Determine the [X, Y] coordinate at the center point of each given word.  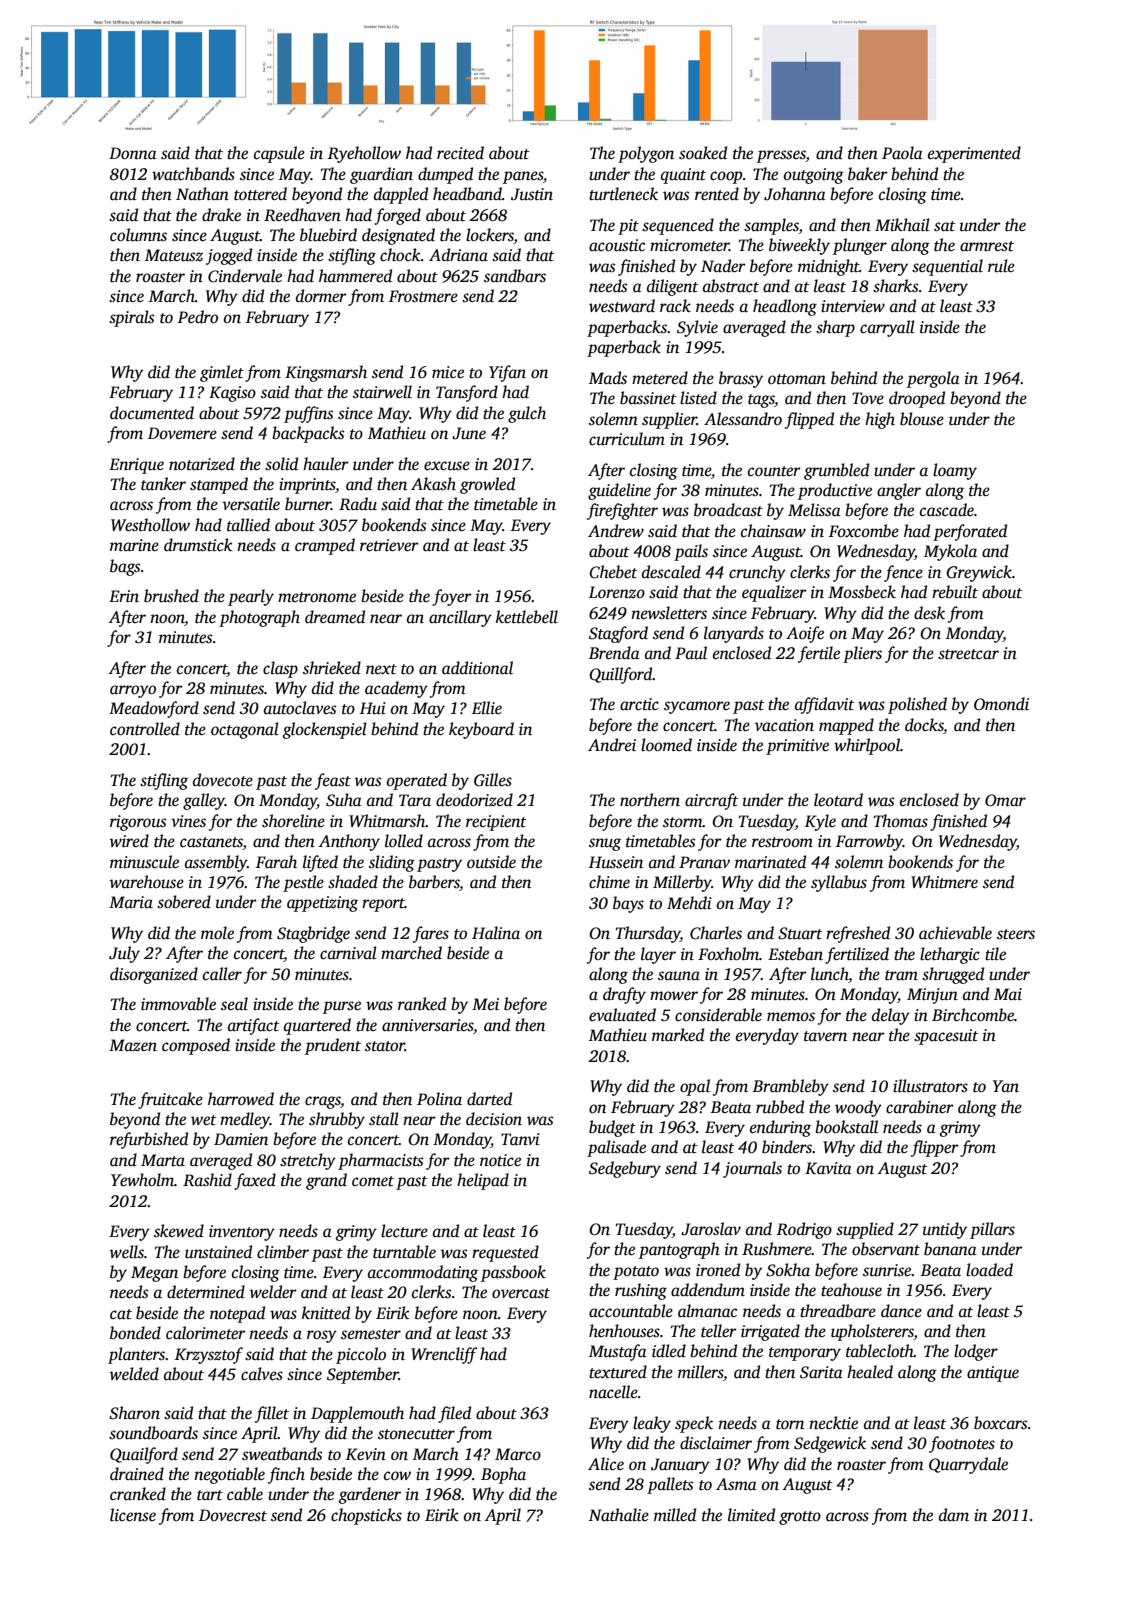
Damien [241, 1139]
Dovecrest [233, 1515]
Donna [133, 153]
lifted [320, 863]
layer [658, 955]
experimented [974, 154]
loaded [989, 1269]
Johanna [795, 194]
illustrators [930, 1086]
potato [636, 1273]
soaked [703, 153]
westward [622, 306]
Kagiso [232, 394]
